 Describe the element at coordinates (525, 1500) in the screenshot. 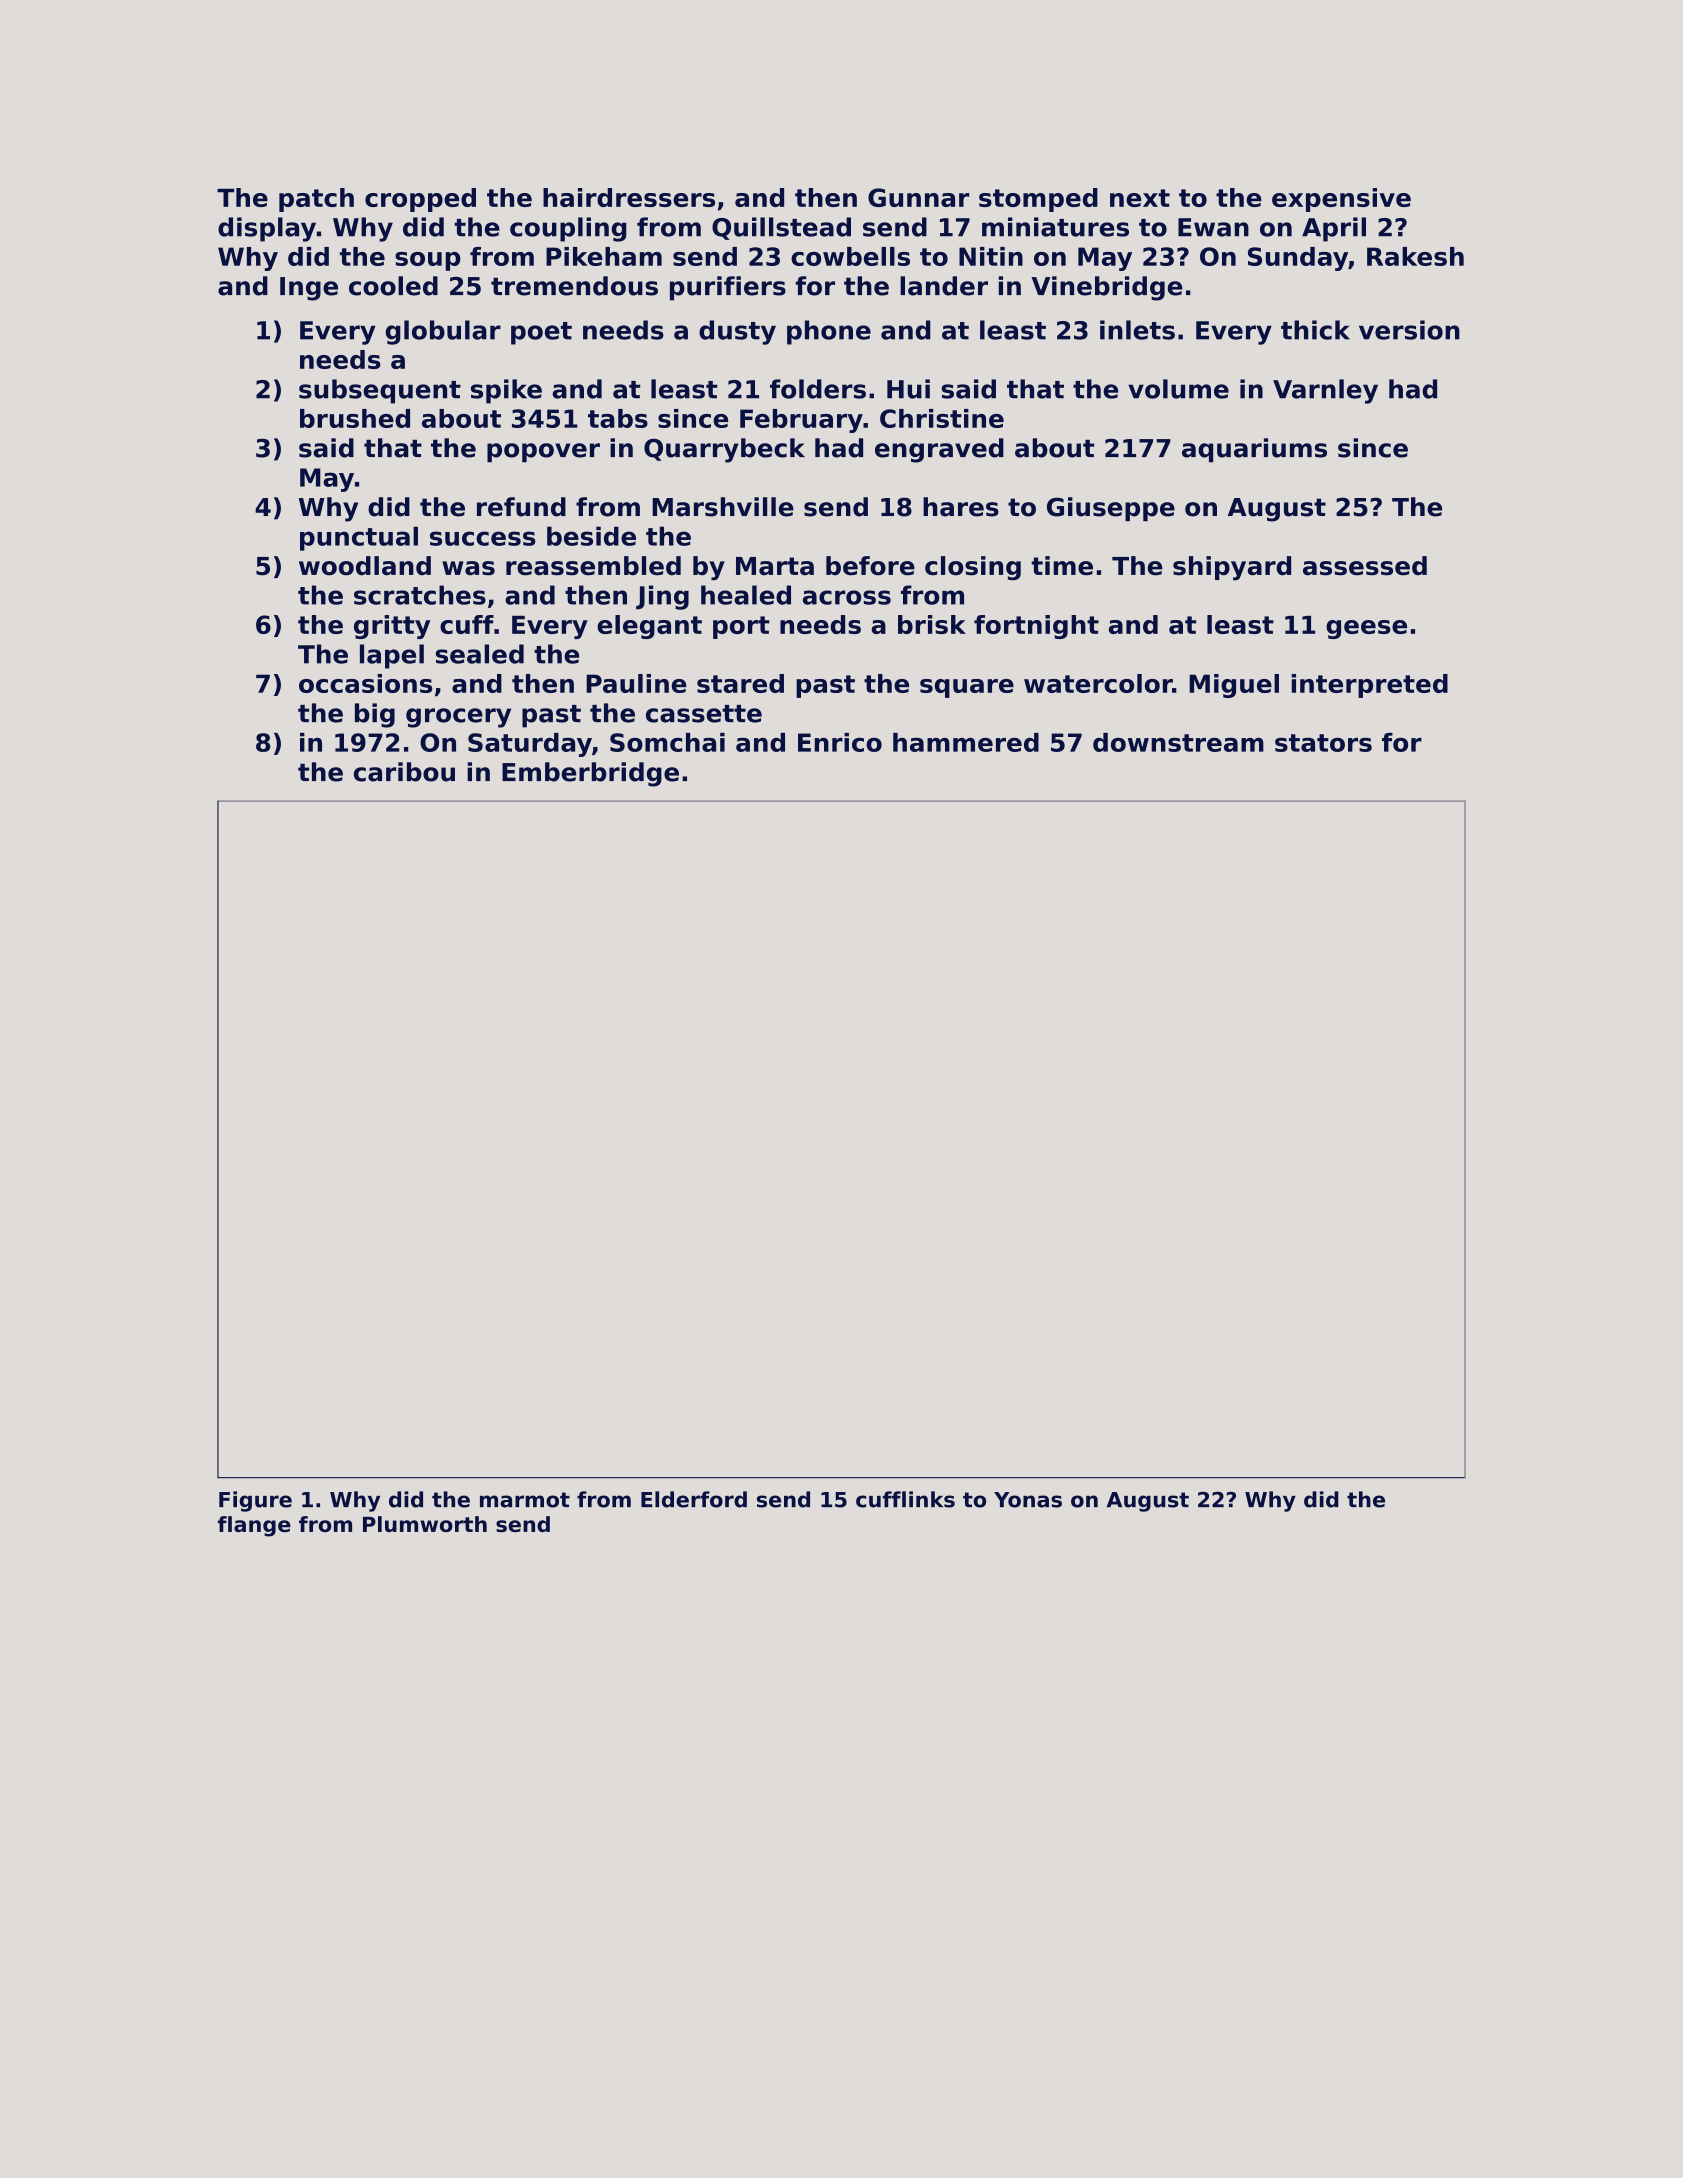

I see `marmot` at that location.
